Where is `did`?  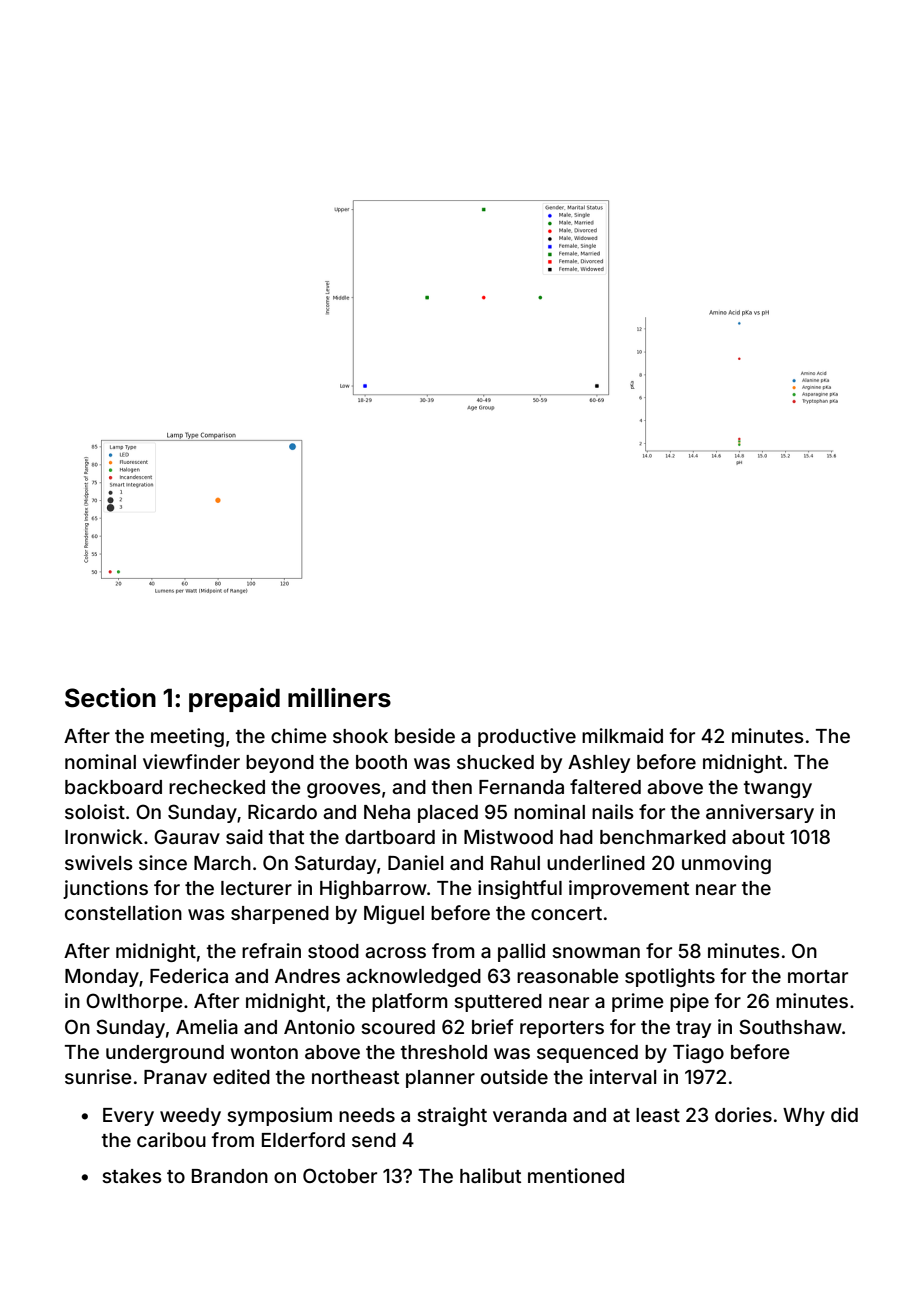 did is located at coordinates (844, 1114).
